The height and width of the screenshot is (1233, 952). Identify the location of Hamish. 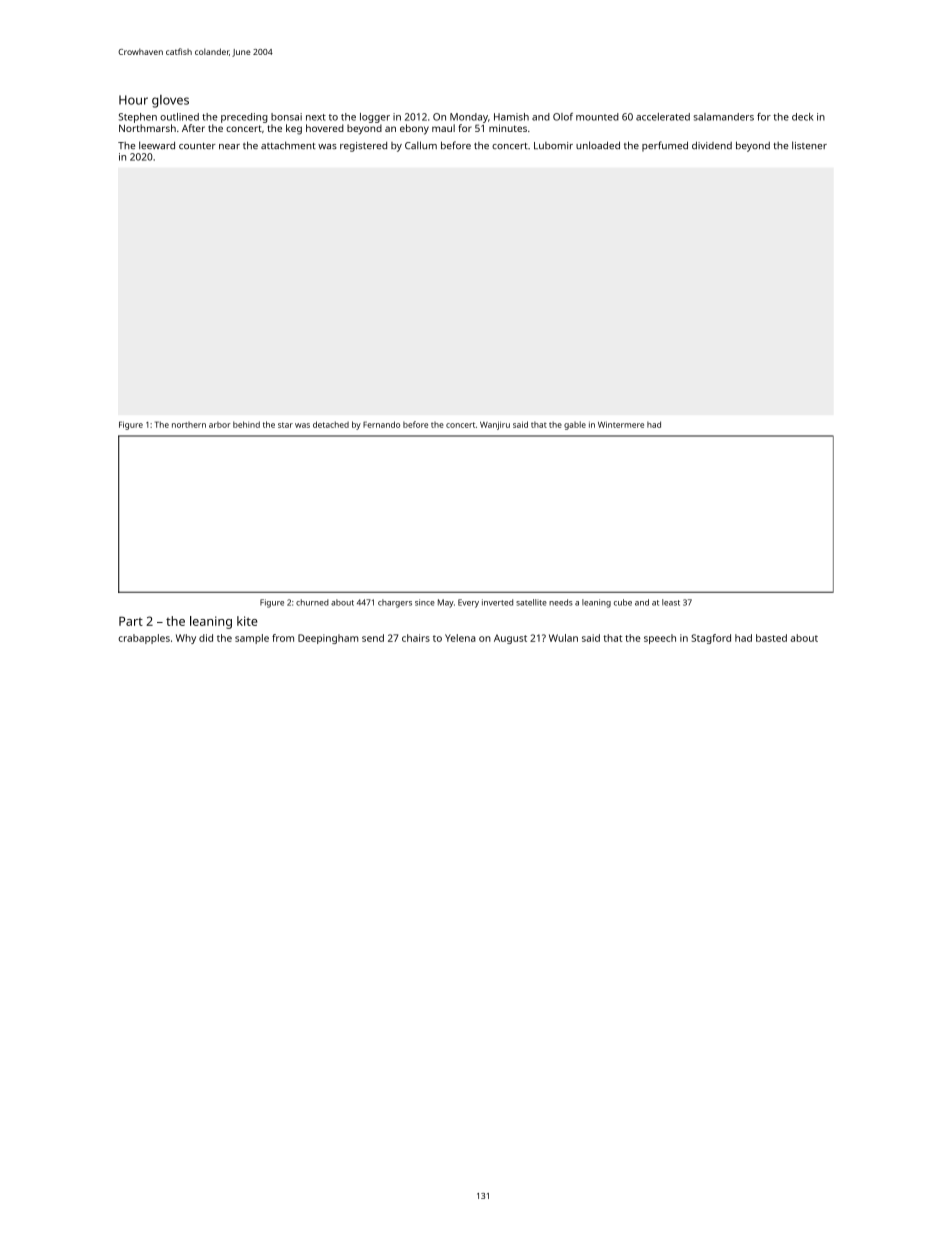
(511, 117).
